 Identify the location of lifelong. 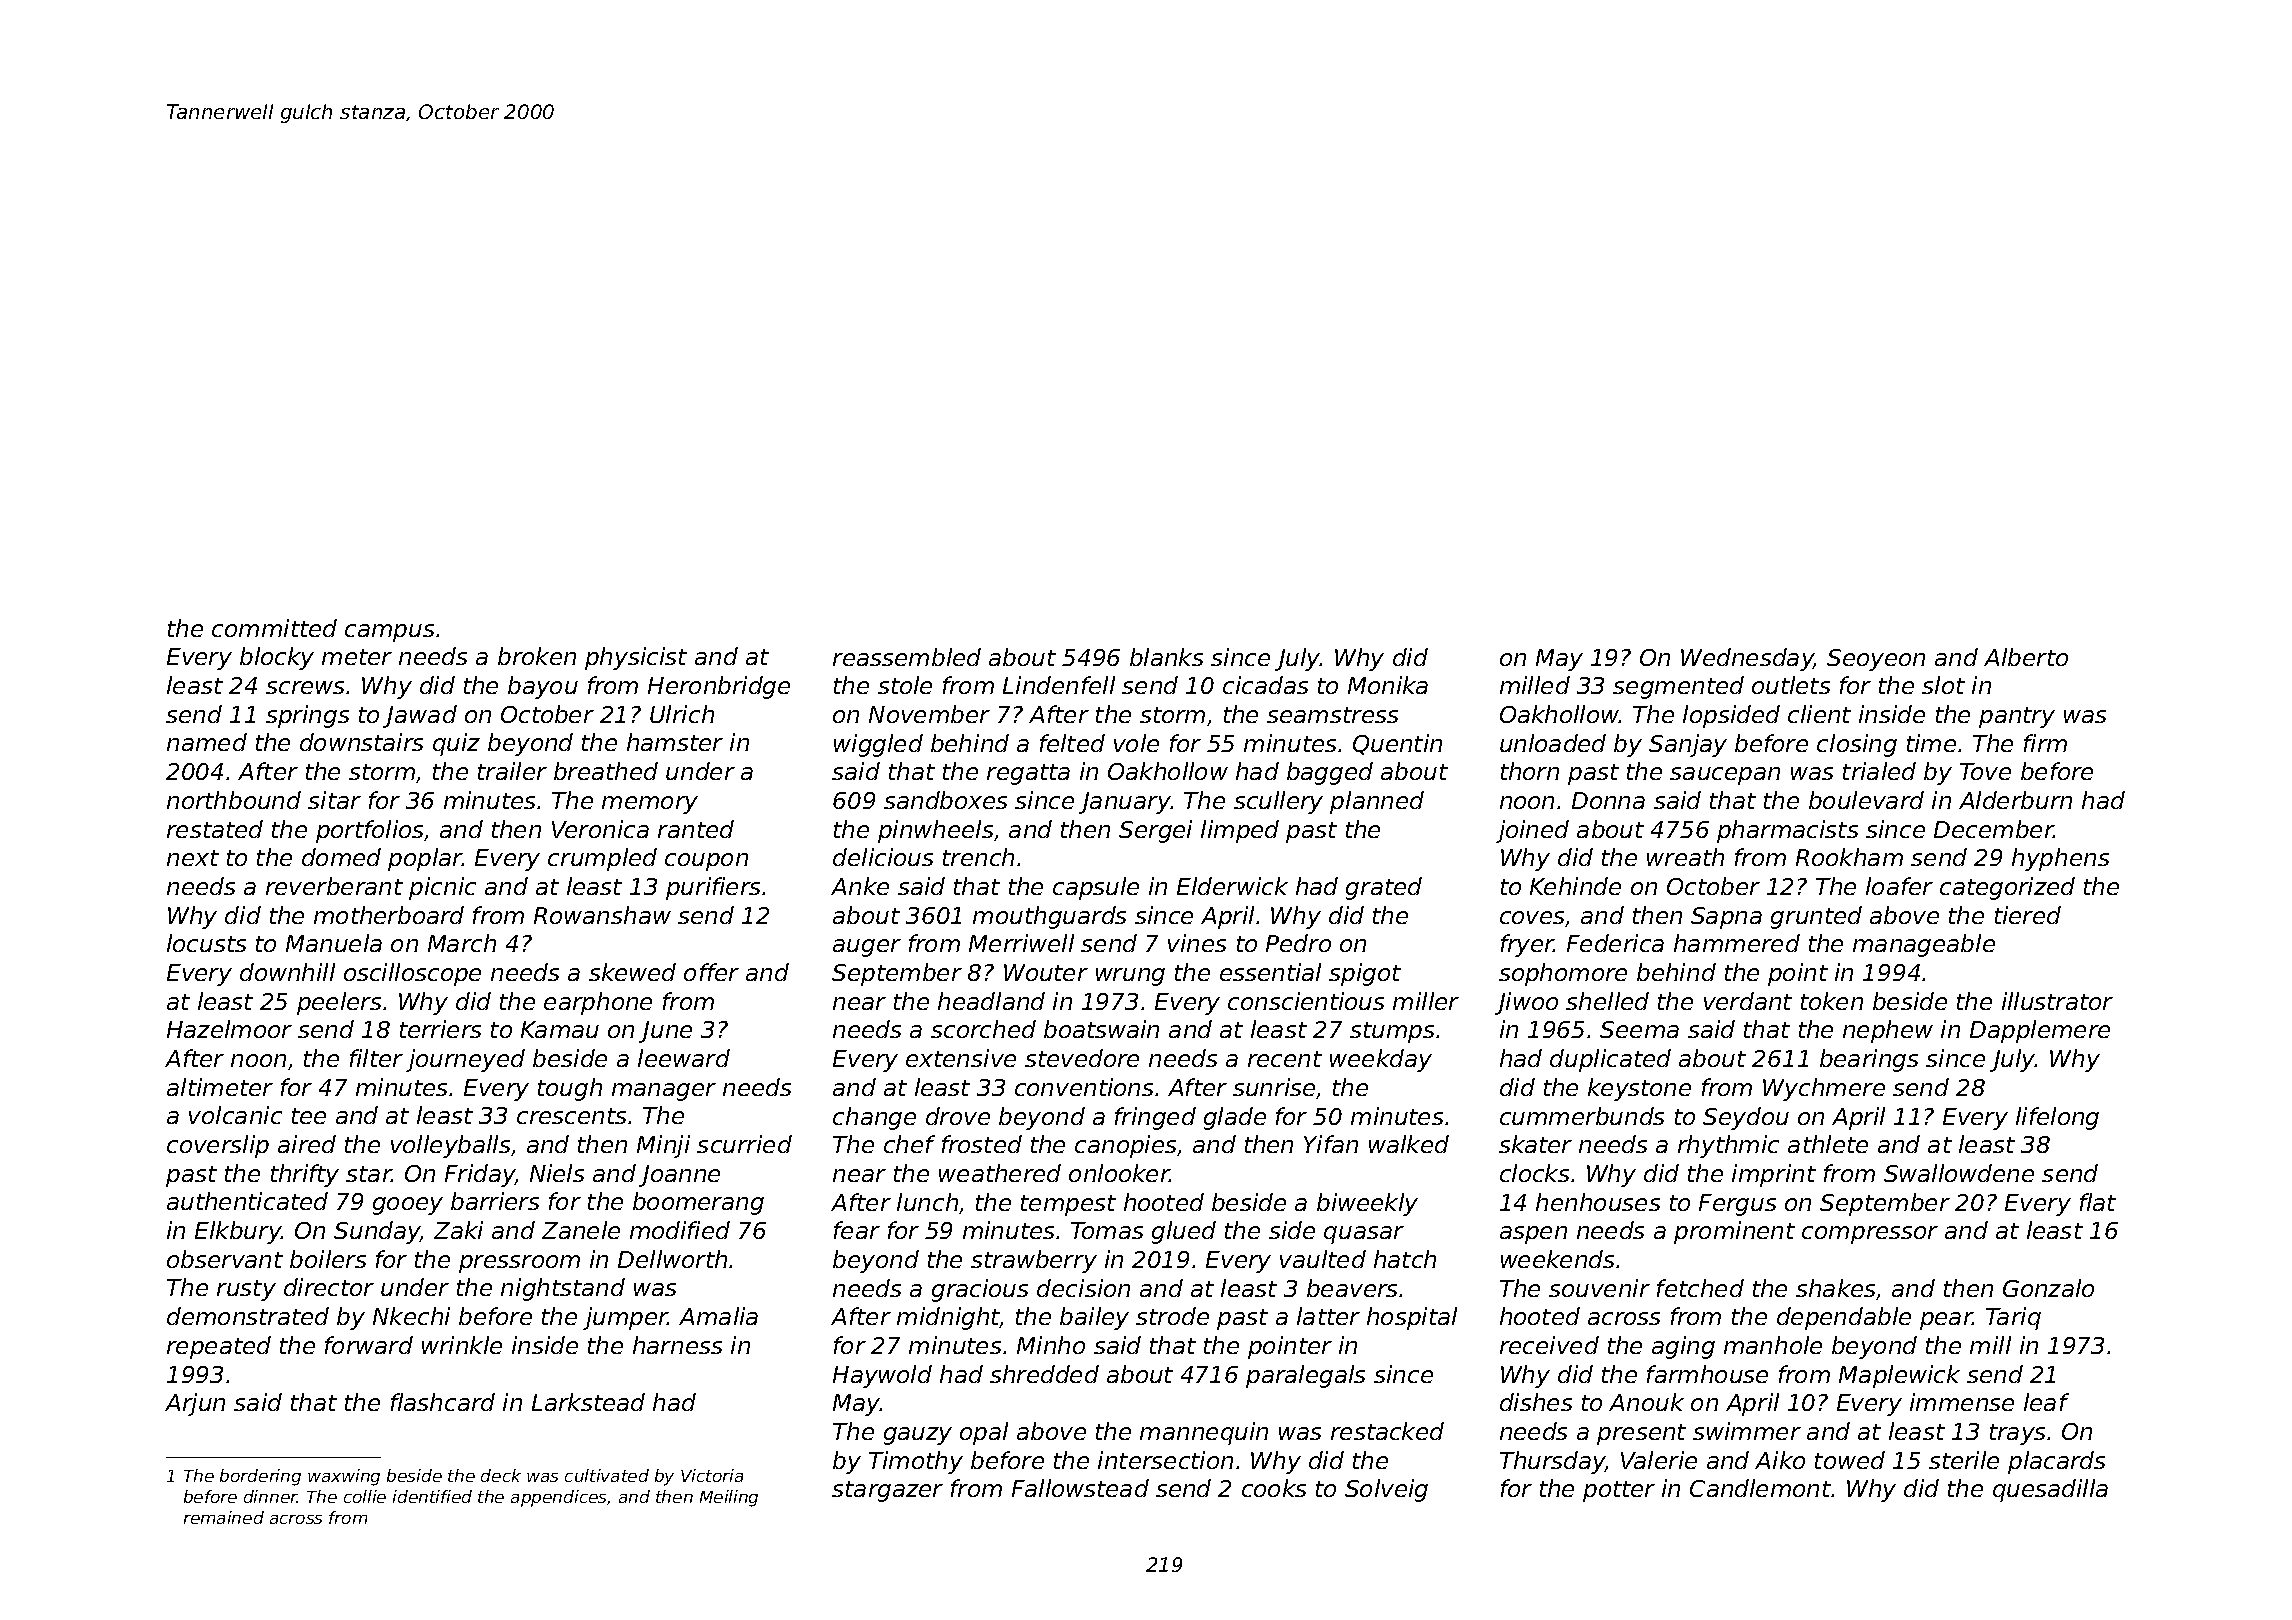
(2057, 1118).
